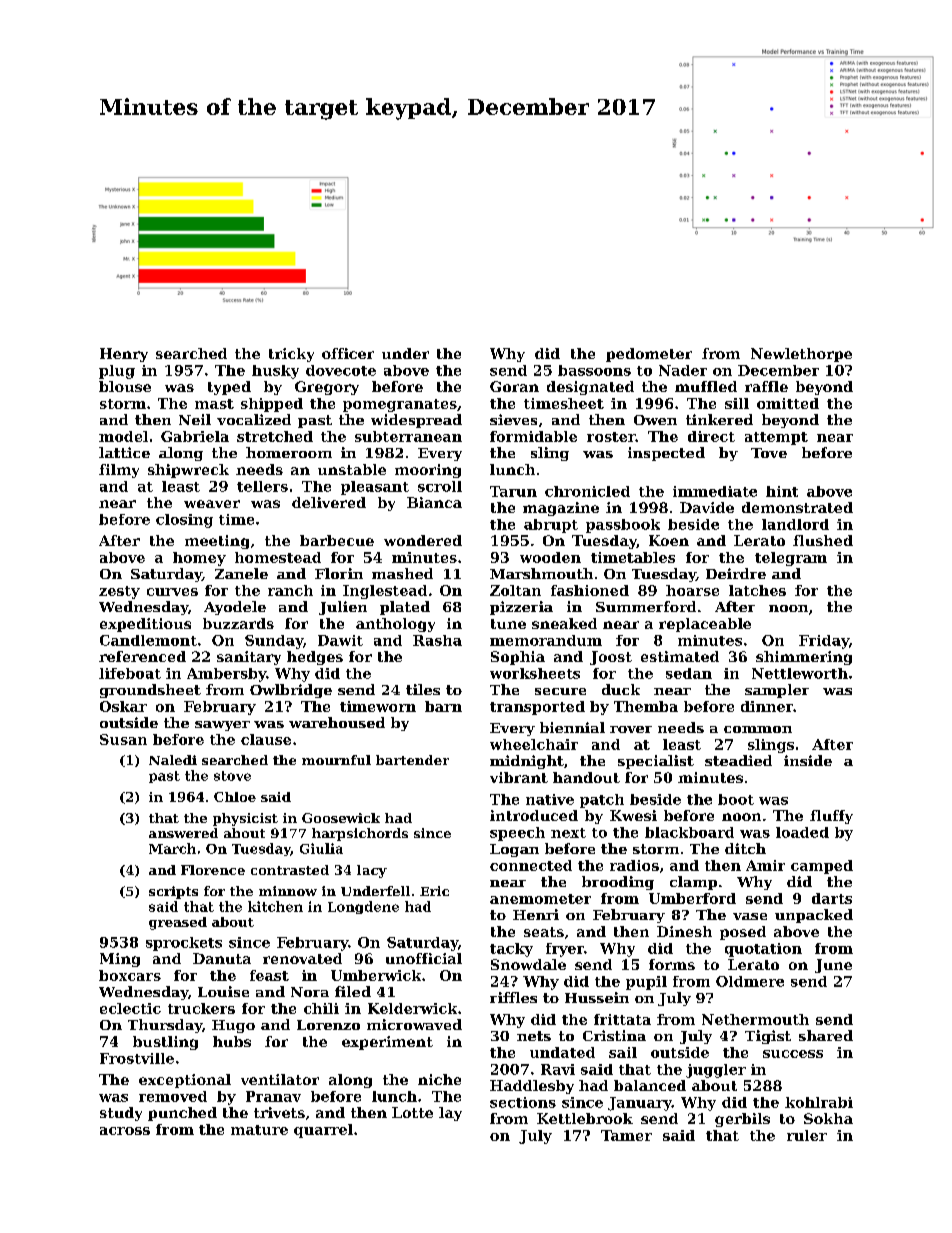 Image resolution: width=952 pixels, height=1233 pixels. I want to click on mature, so click(259, 1130).
